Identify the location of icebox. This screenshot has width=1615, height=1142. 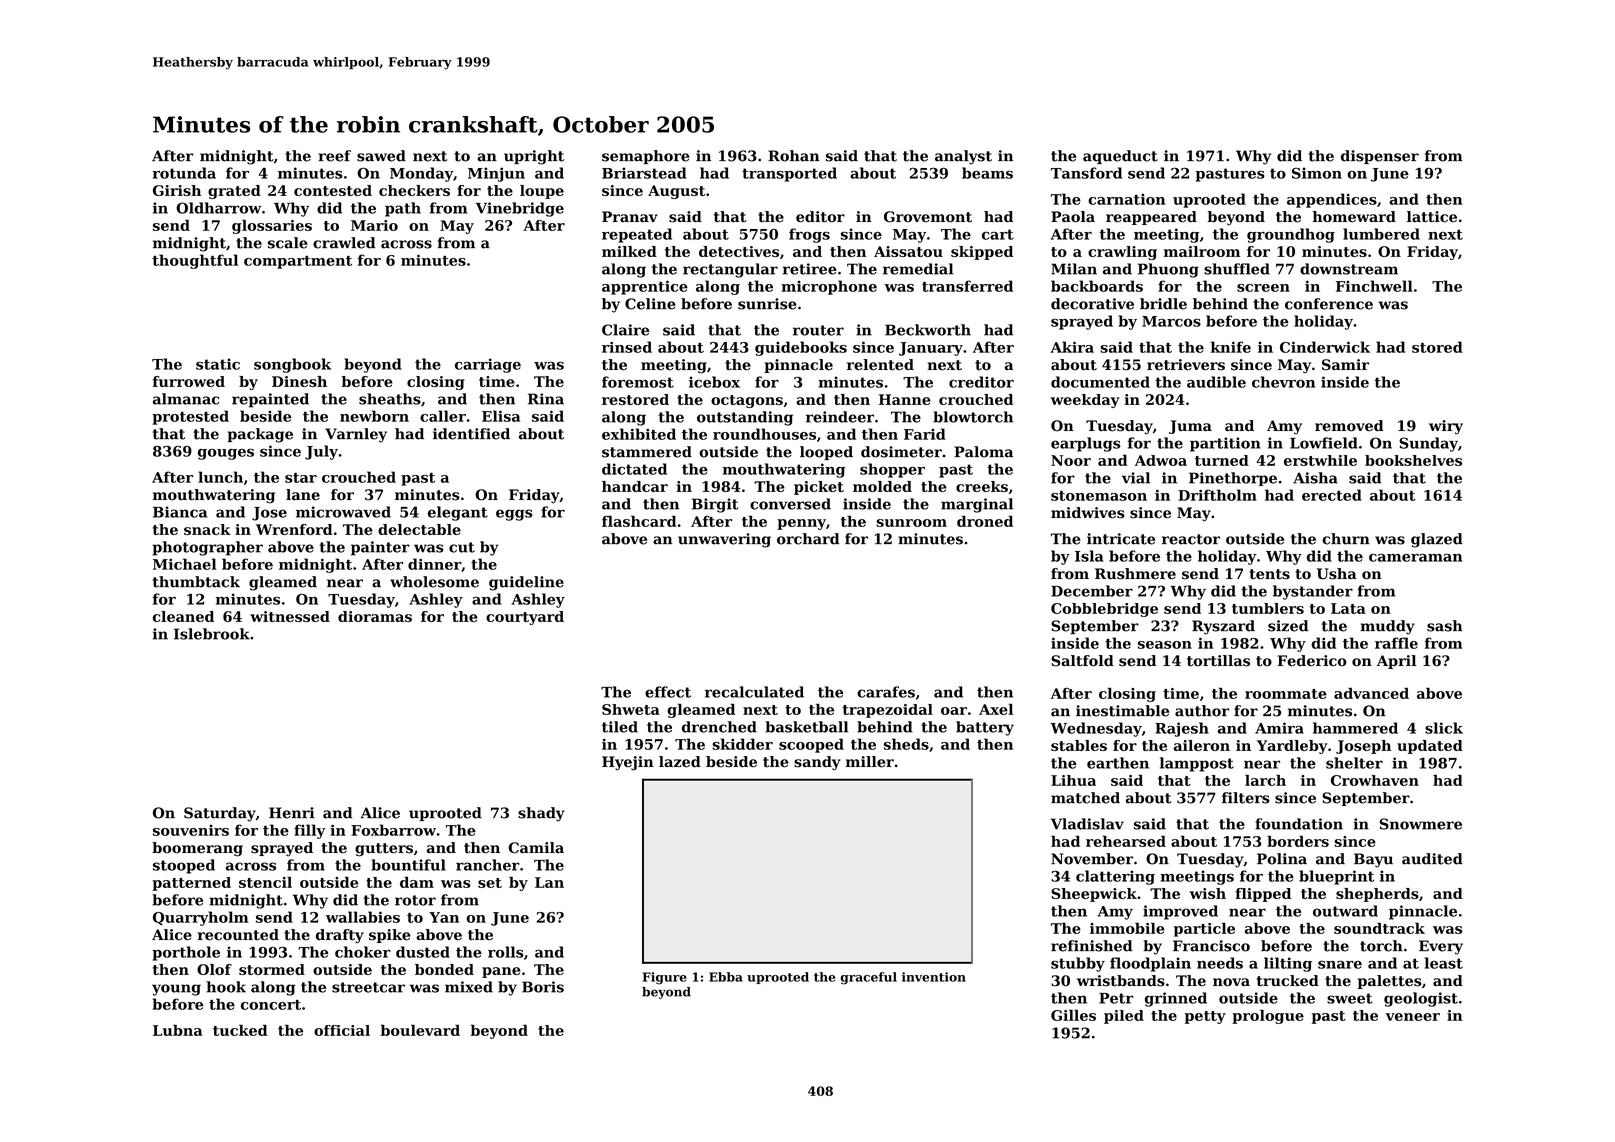
(714, 382).
